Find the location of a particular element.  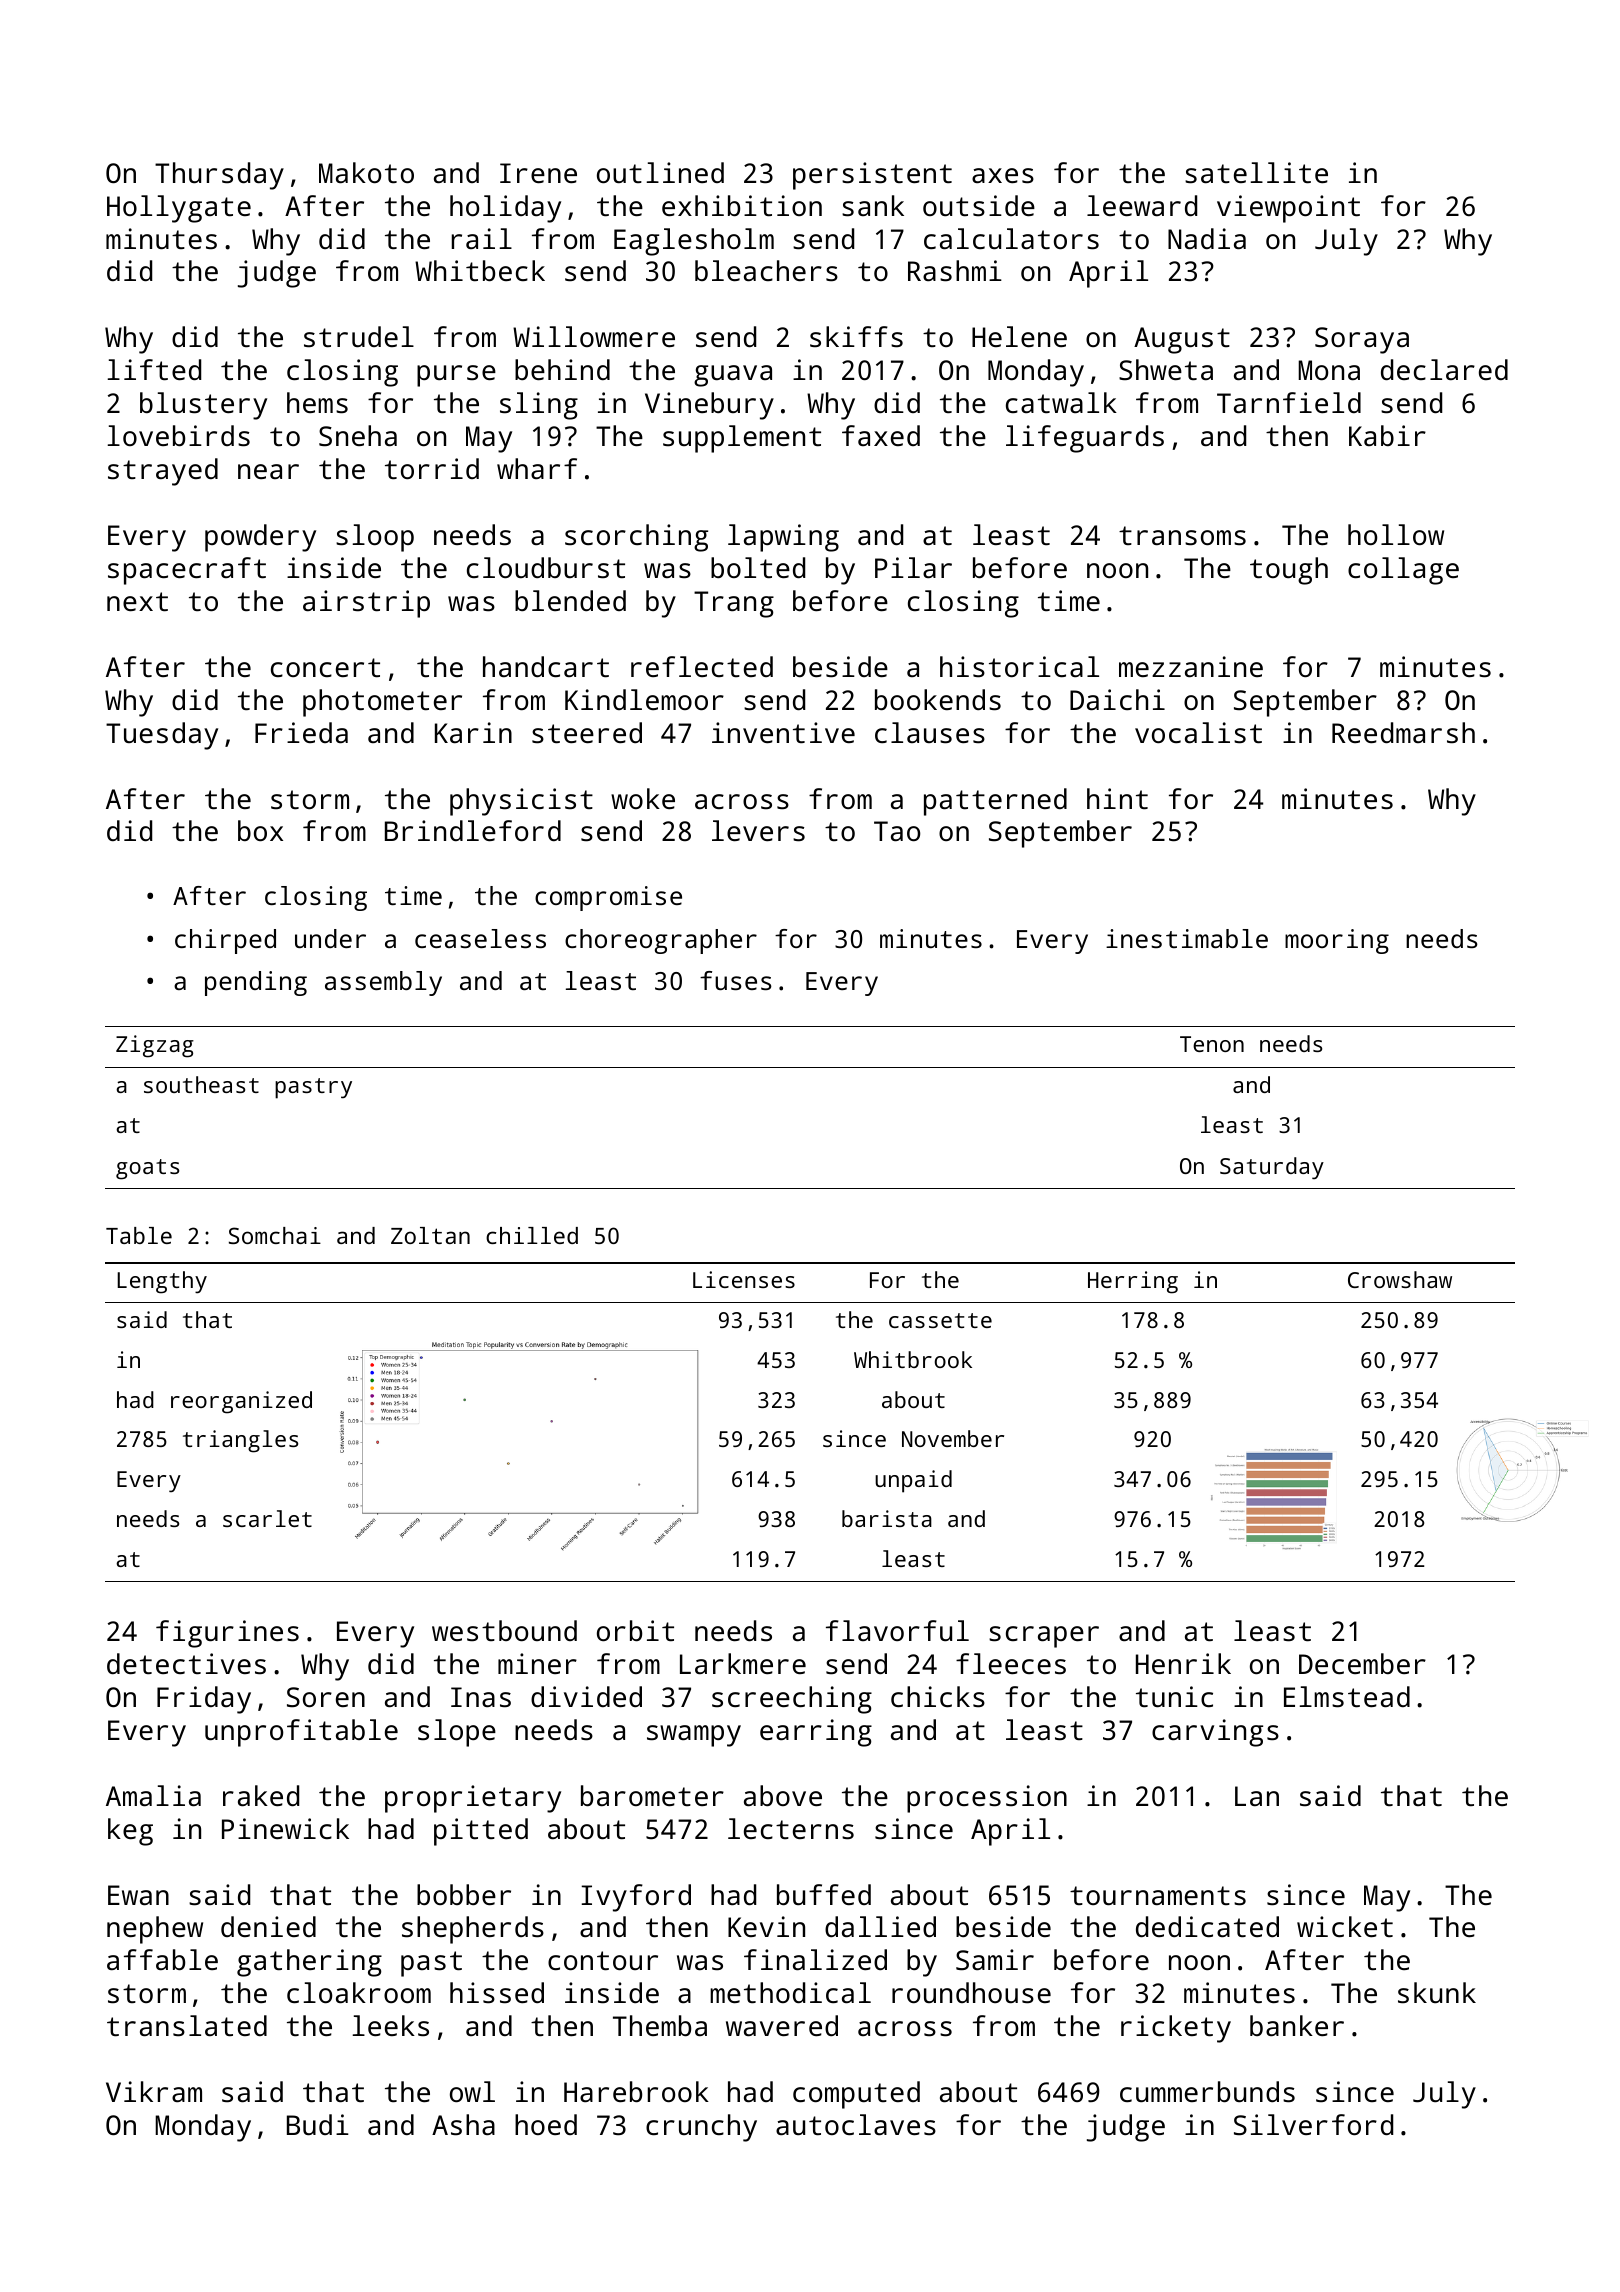

barista is located at coordinates (887, 1518).
